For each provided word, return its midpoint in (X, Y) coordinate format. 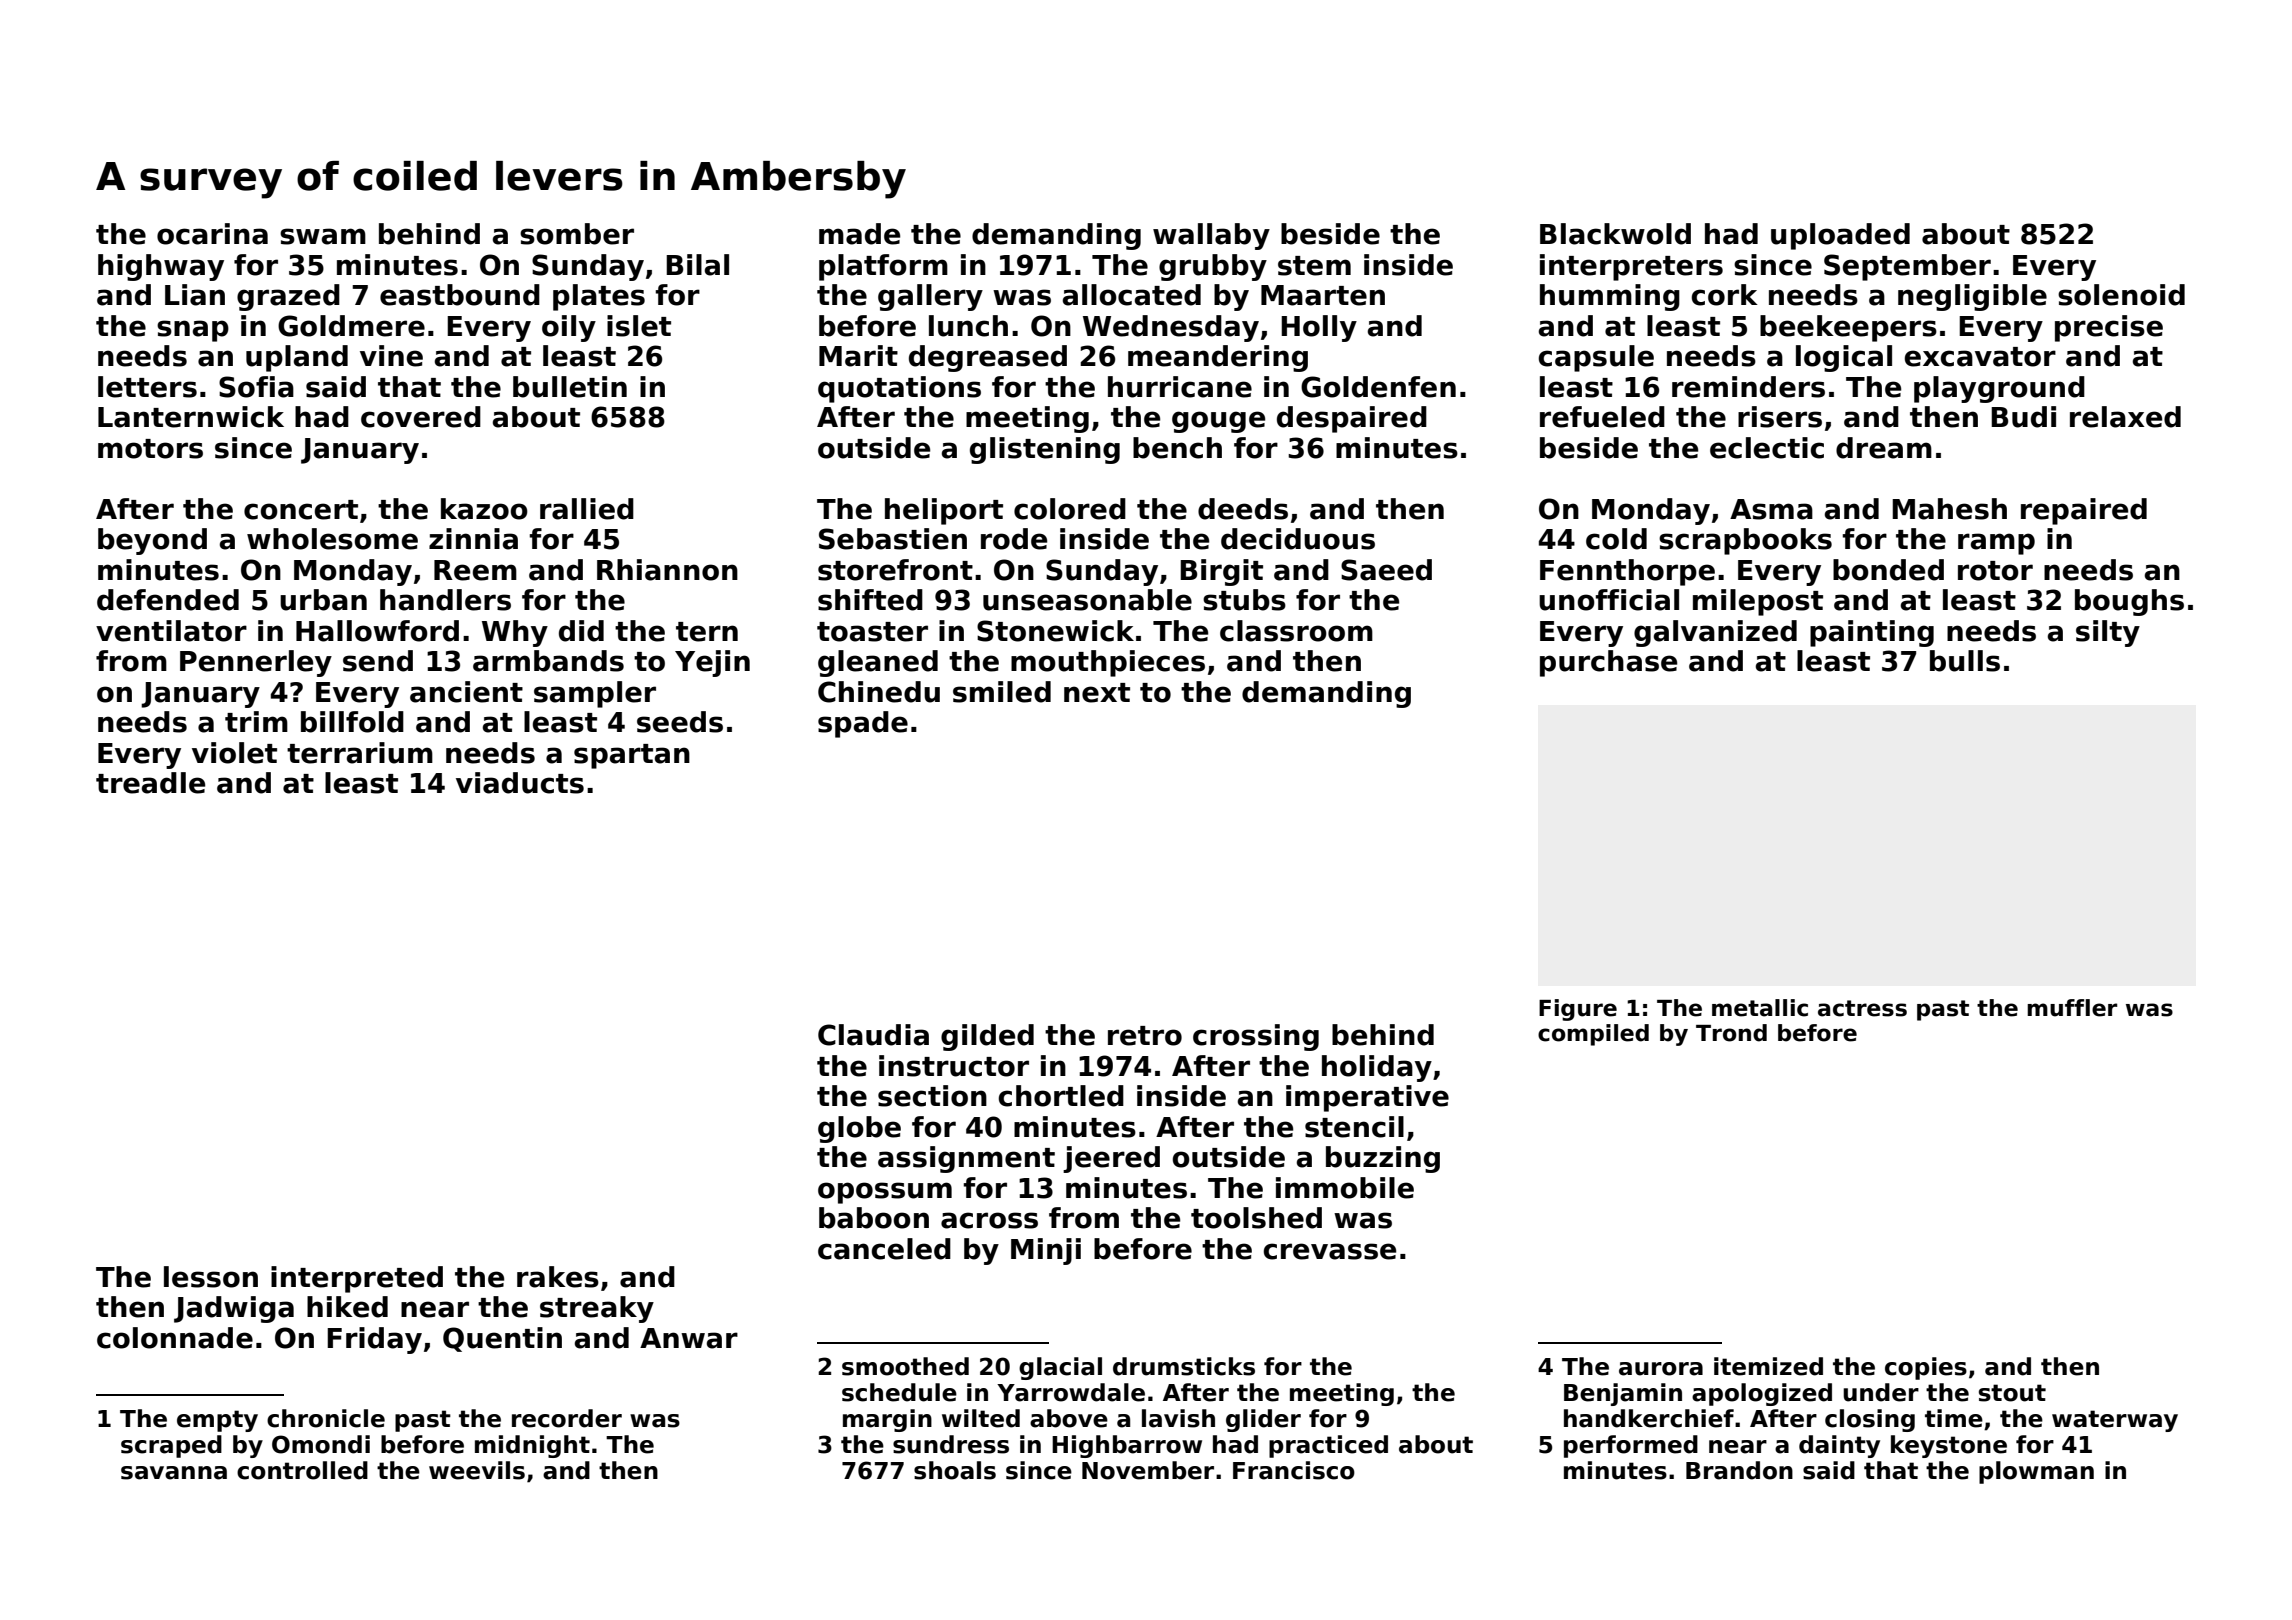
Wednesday (1171, 328)
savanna (174, 1473)
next (1097, 693)
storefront (895, 570)
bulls (1965, 661)
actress (1862, 1008)
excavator (1980, 357)
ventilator (171, 631)
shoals (955, 1470)
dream (1884, 448)
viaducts (520, 783)
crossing (1256, 1037)
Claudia (873, 1035)
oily (569, 328)
